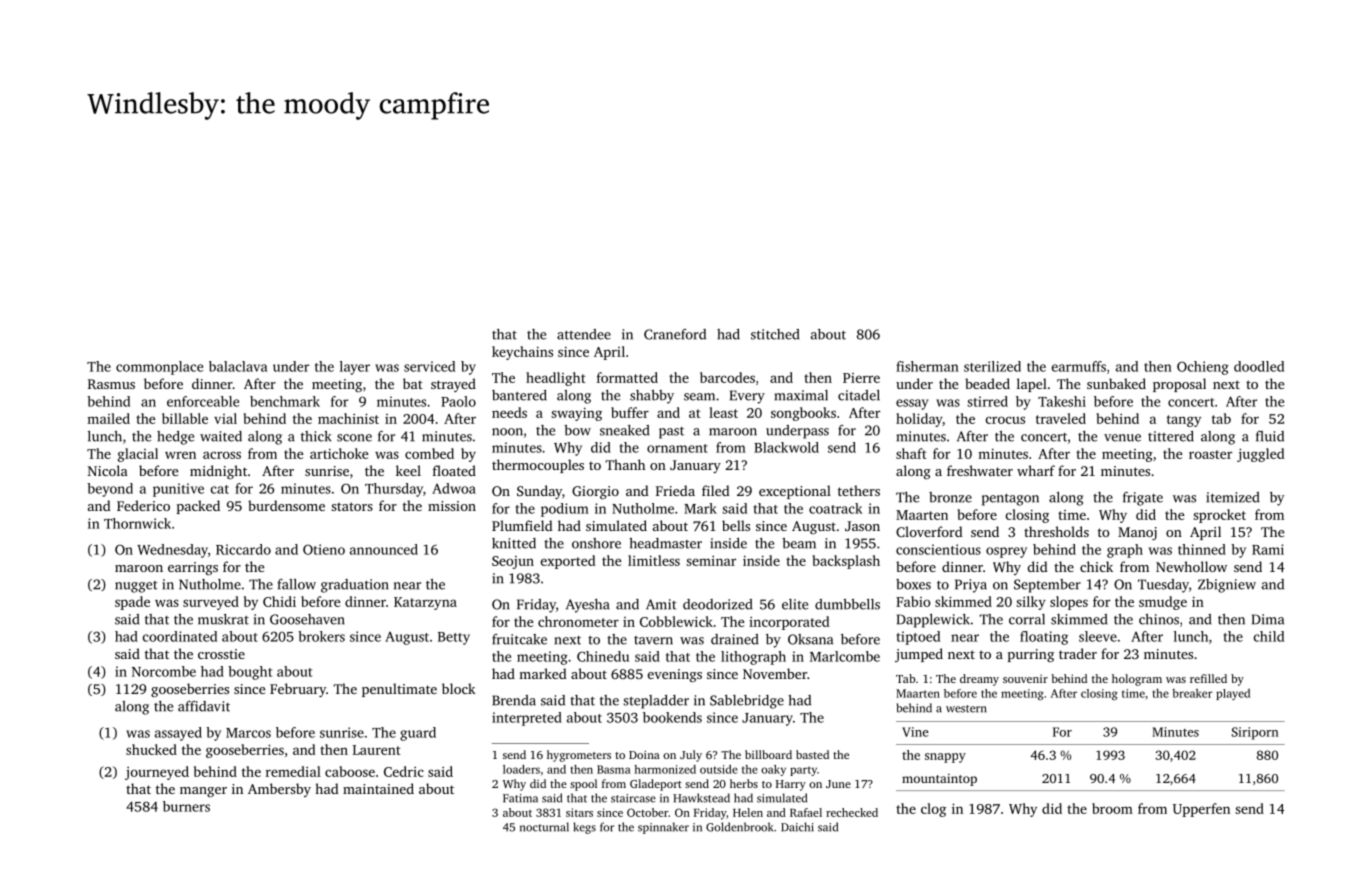 The height and width of the document is (887, 1372). Describe the element at coordinates (108, 418) in the document. I see `mailed` at that location.
